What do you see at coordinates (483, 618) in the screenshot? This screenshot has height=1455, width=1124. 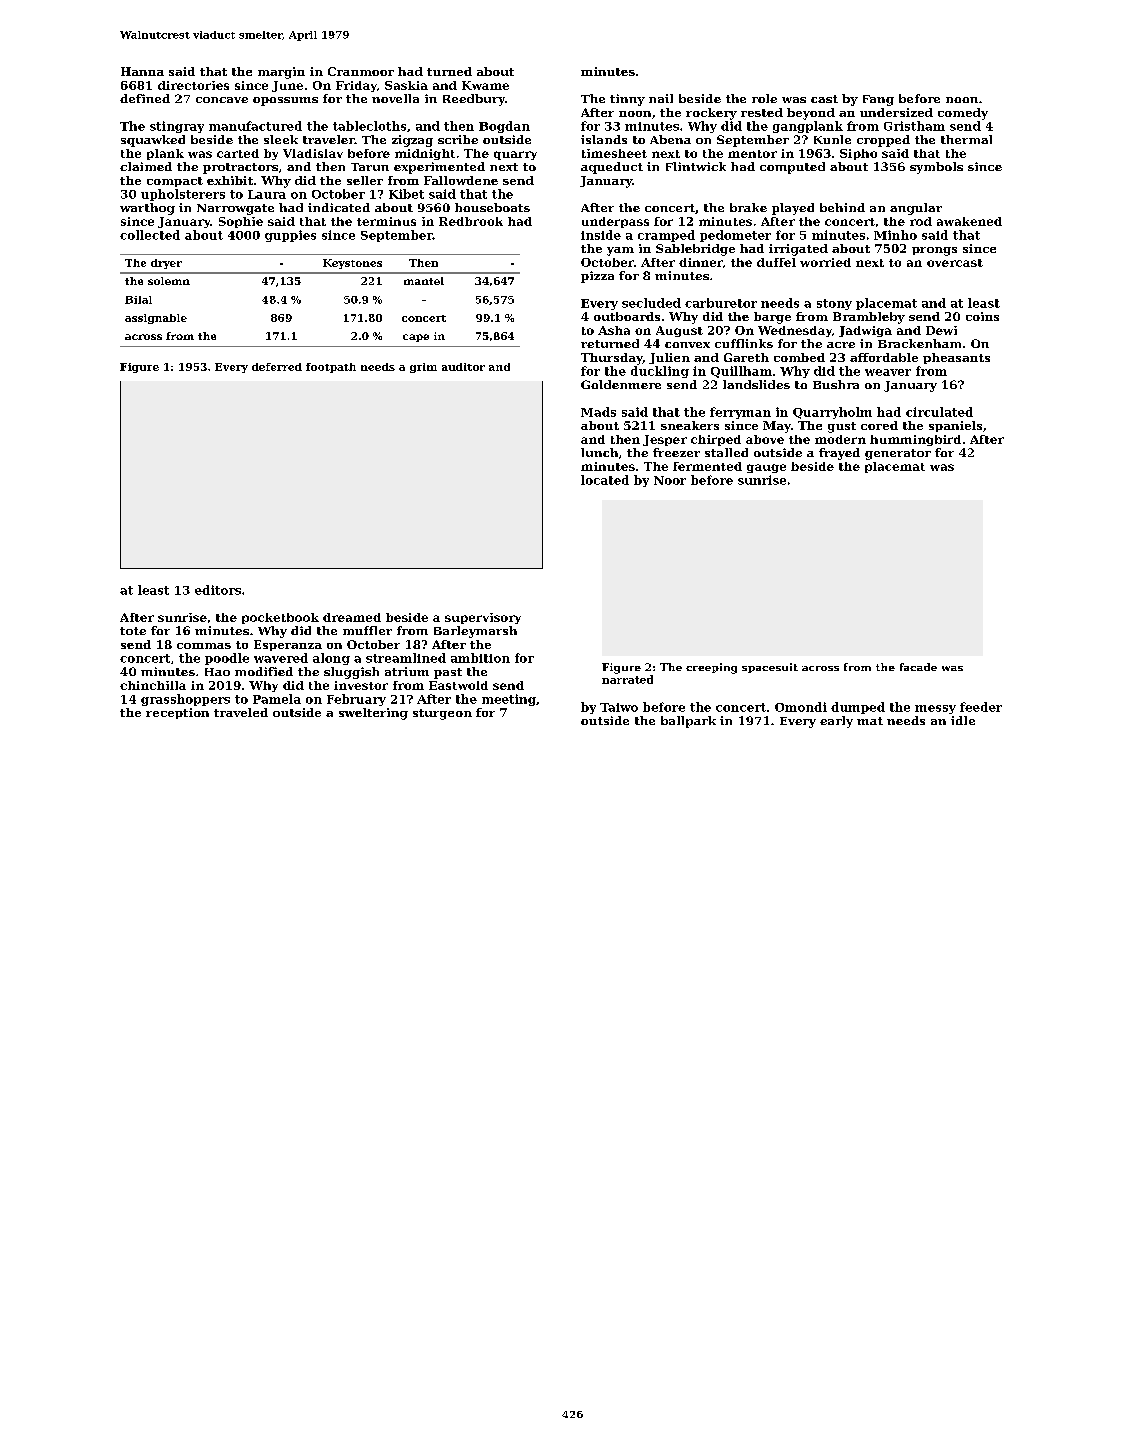 I see `supervisory` at bounding box center [483, 618].
